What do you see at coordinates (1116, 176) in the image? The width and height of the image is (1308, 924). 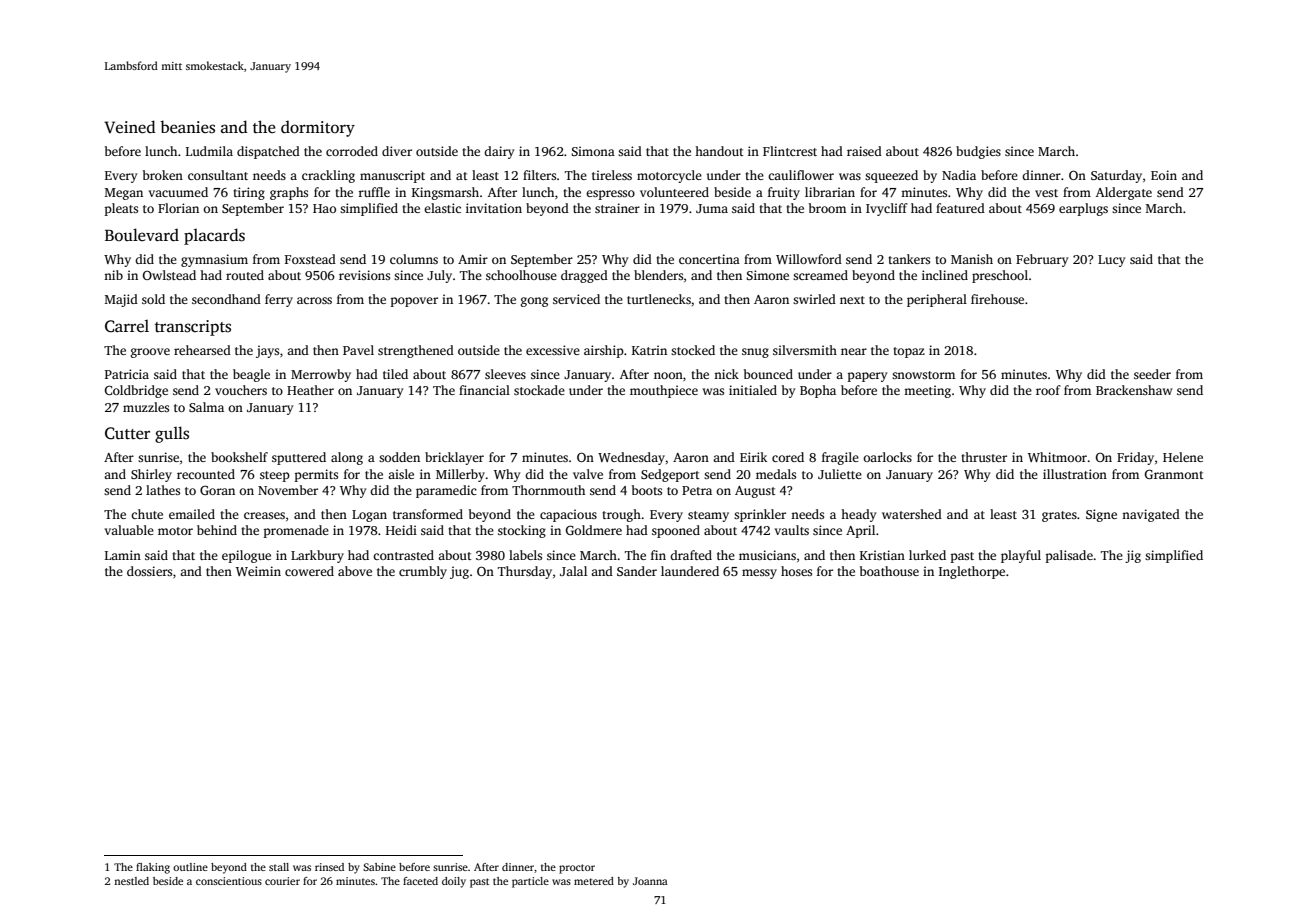 I see `Saturday` at bounding box center [1116, 176].
